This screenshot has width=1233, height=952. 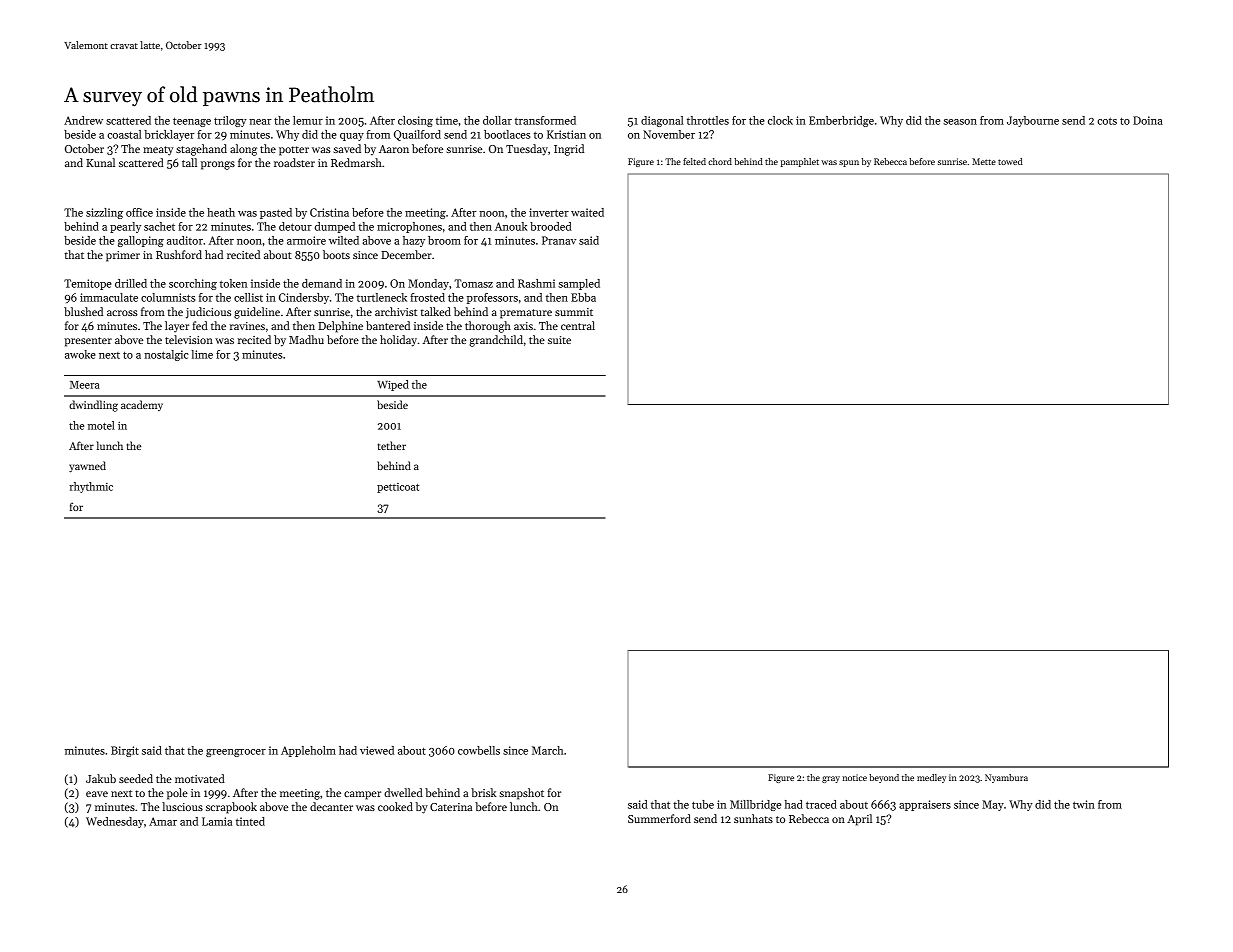 What do you see at coordinates (91, 487) in the screenshot?
I see `rhythmic` at bounding box center [91, 487].
